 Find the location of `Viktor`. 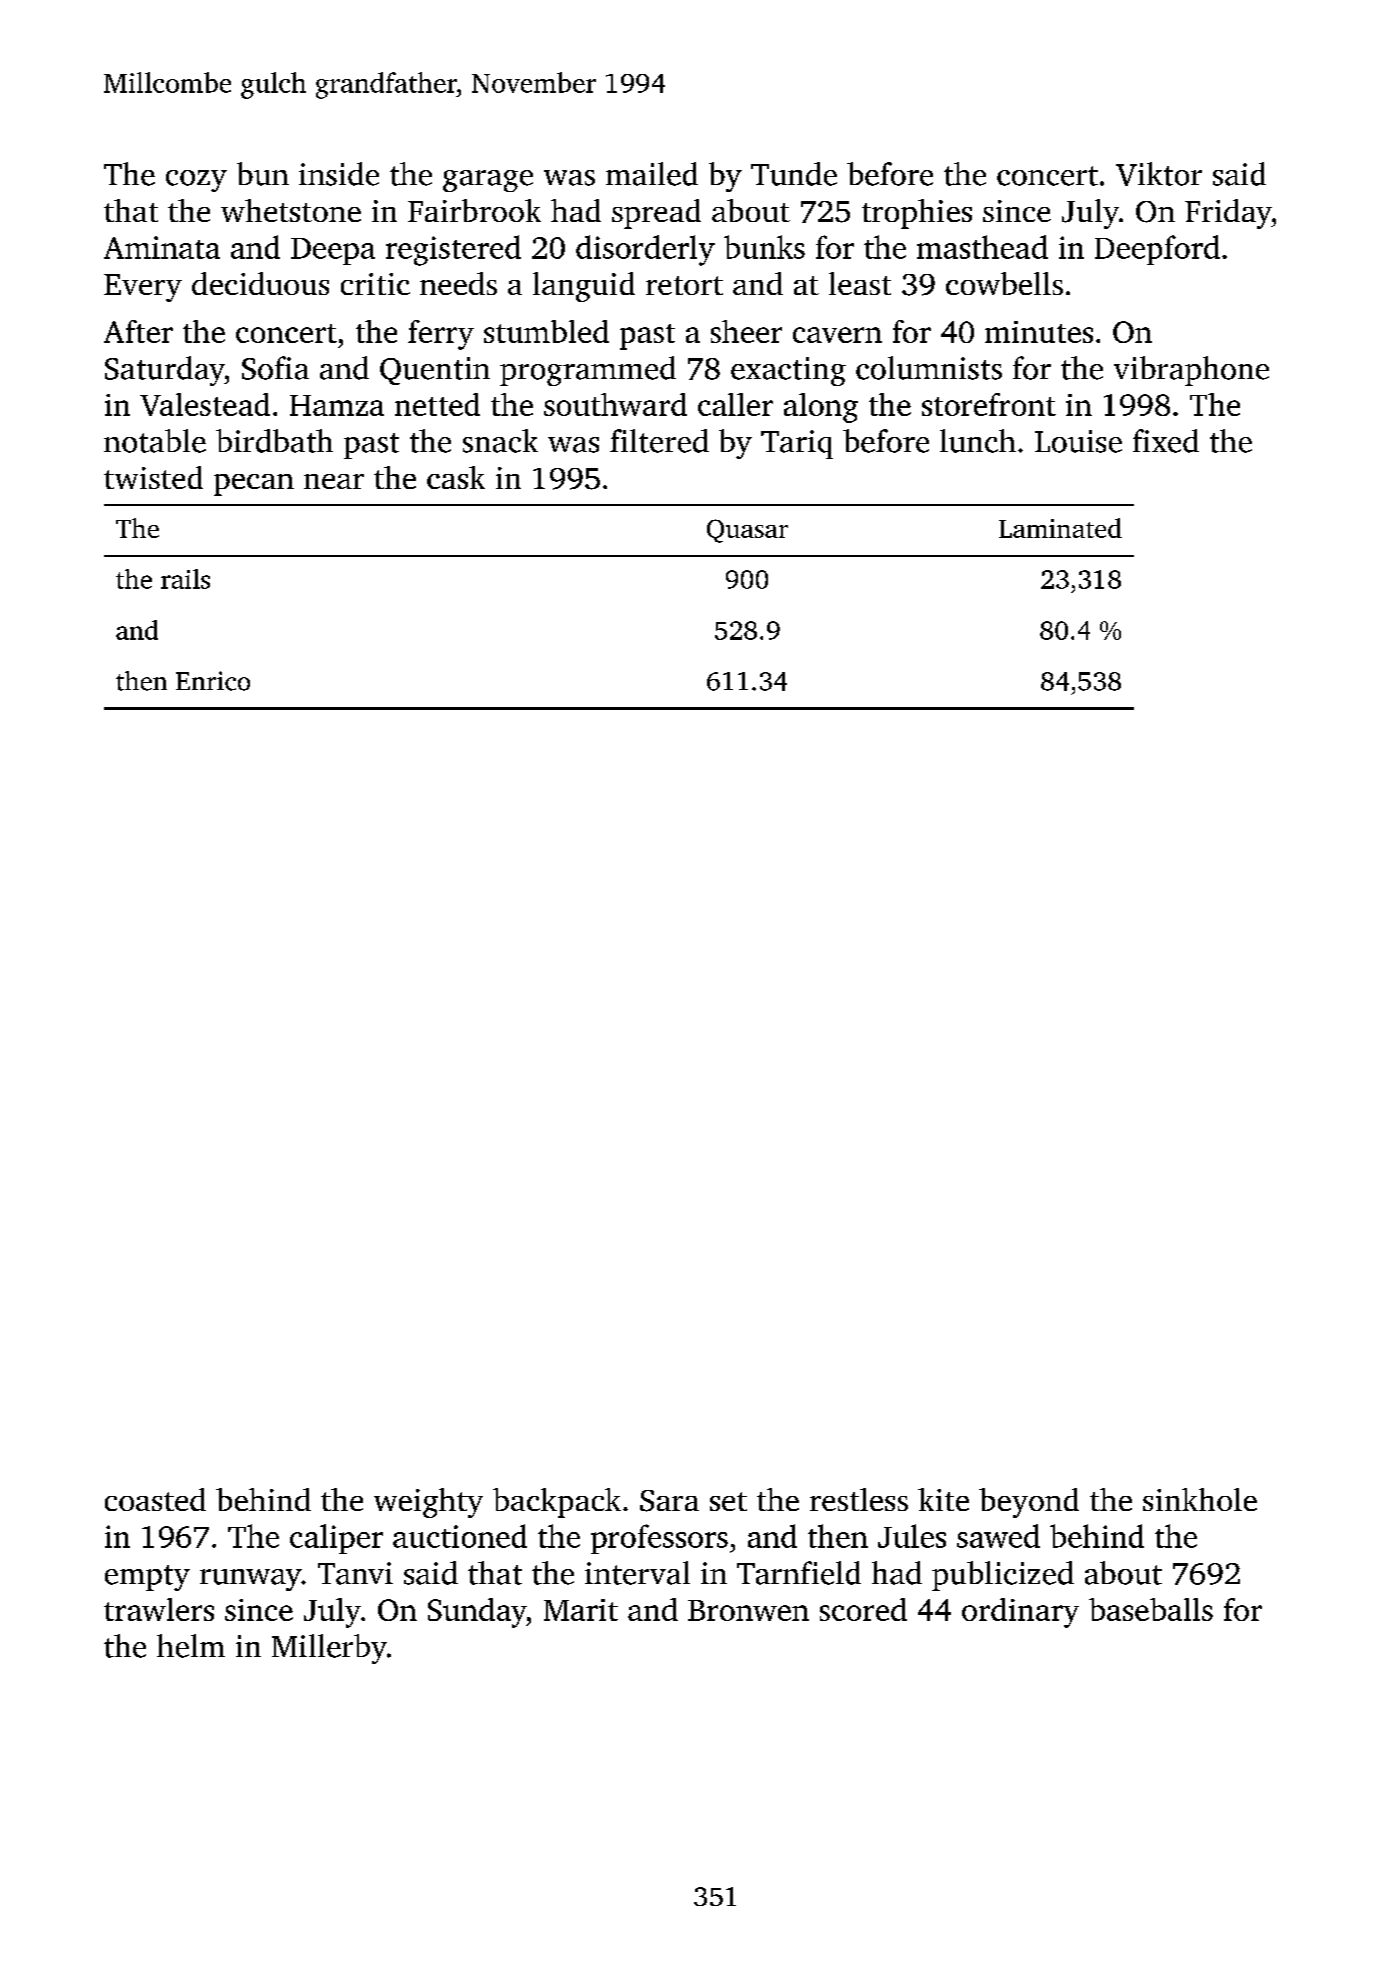

Viktor is located at coordinates (1159, 174).
